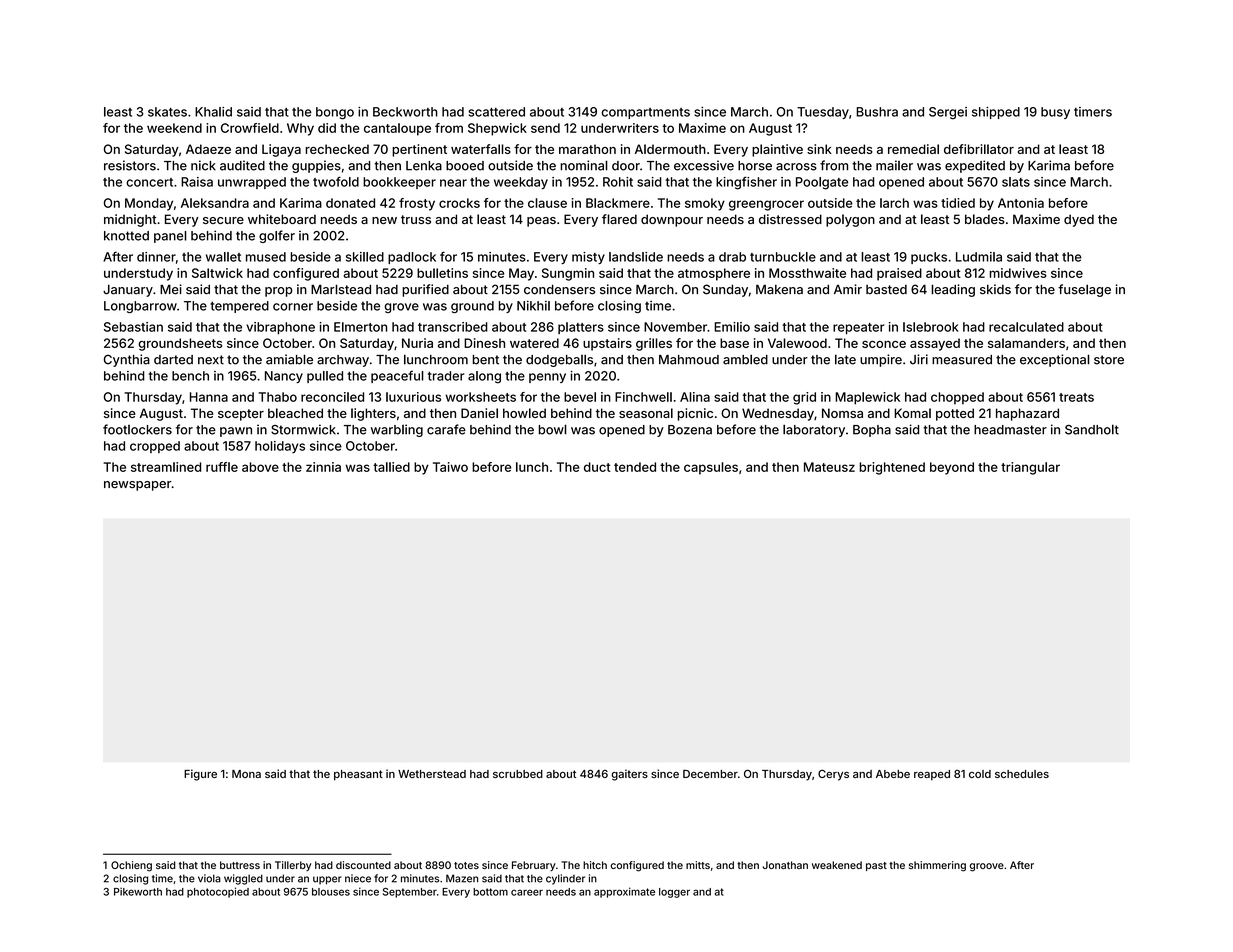 The height and width of the screenshot is (952, 1233). What do you see at coordinates (877, 112) in the screenshot?
I see `Bushra` at bounding box center [877, 112].
